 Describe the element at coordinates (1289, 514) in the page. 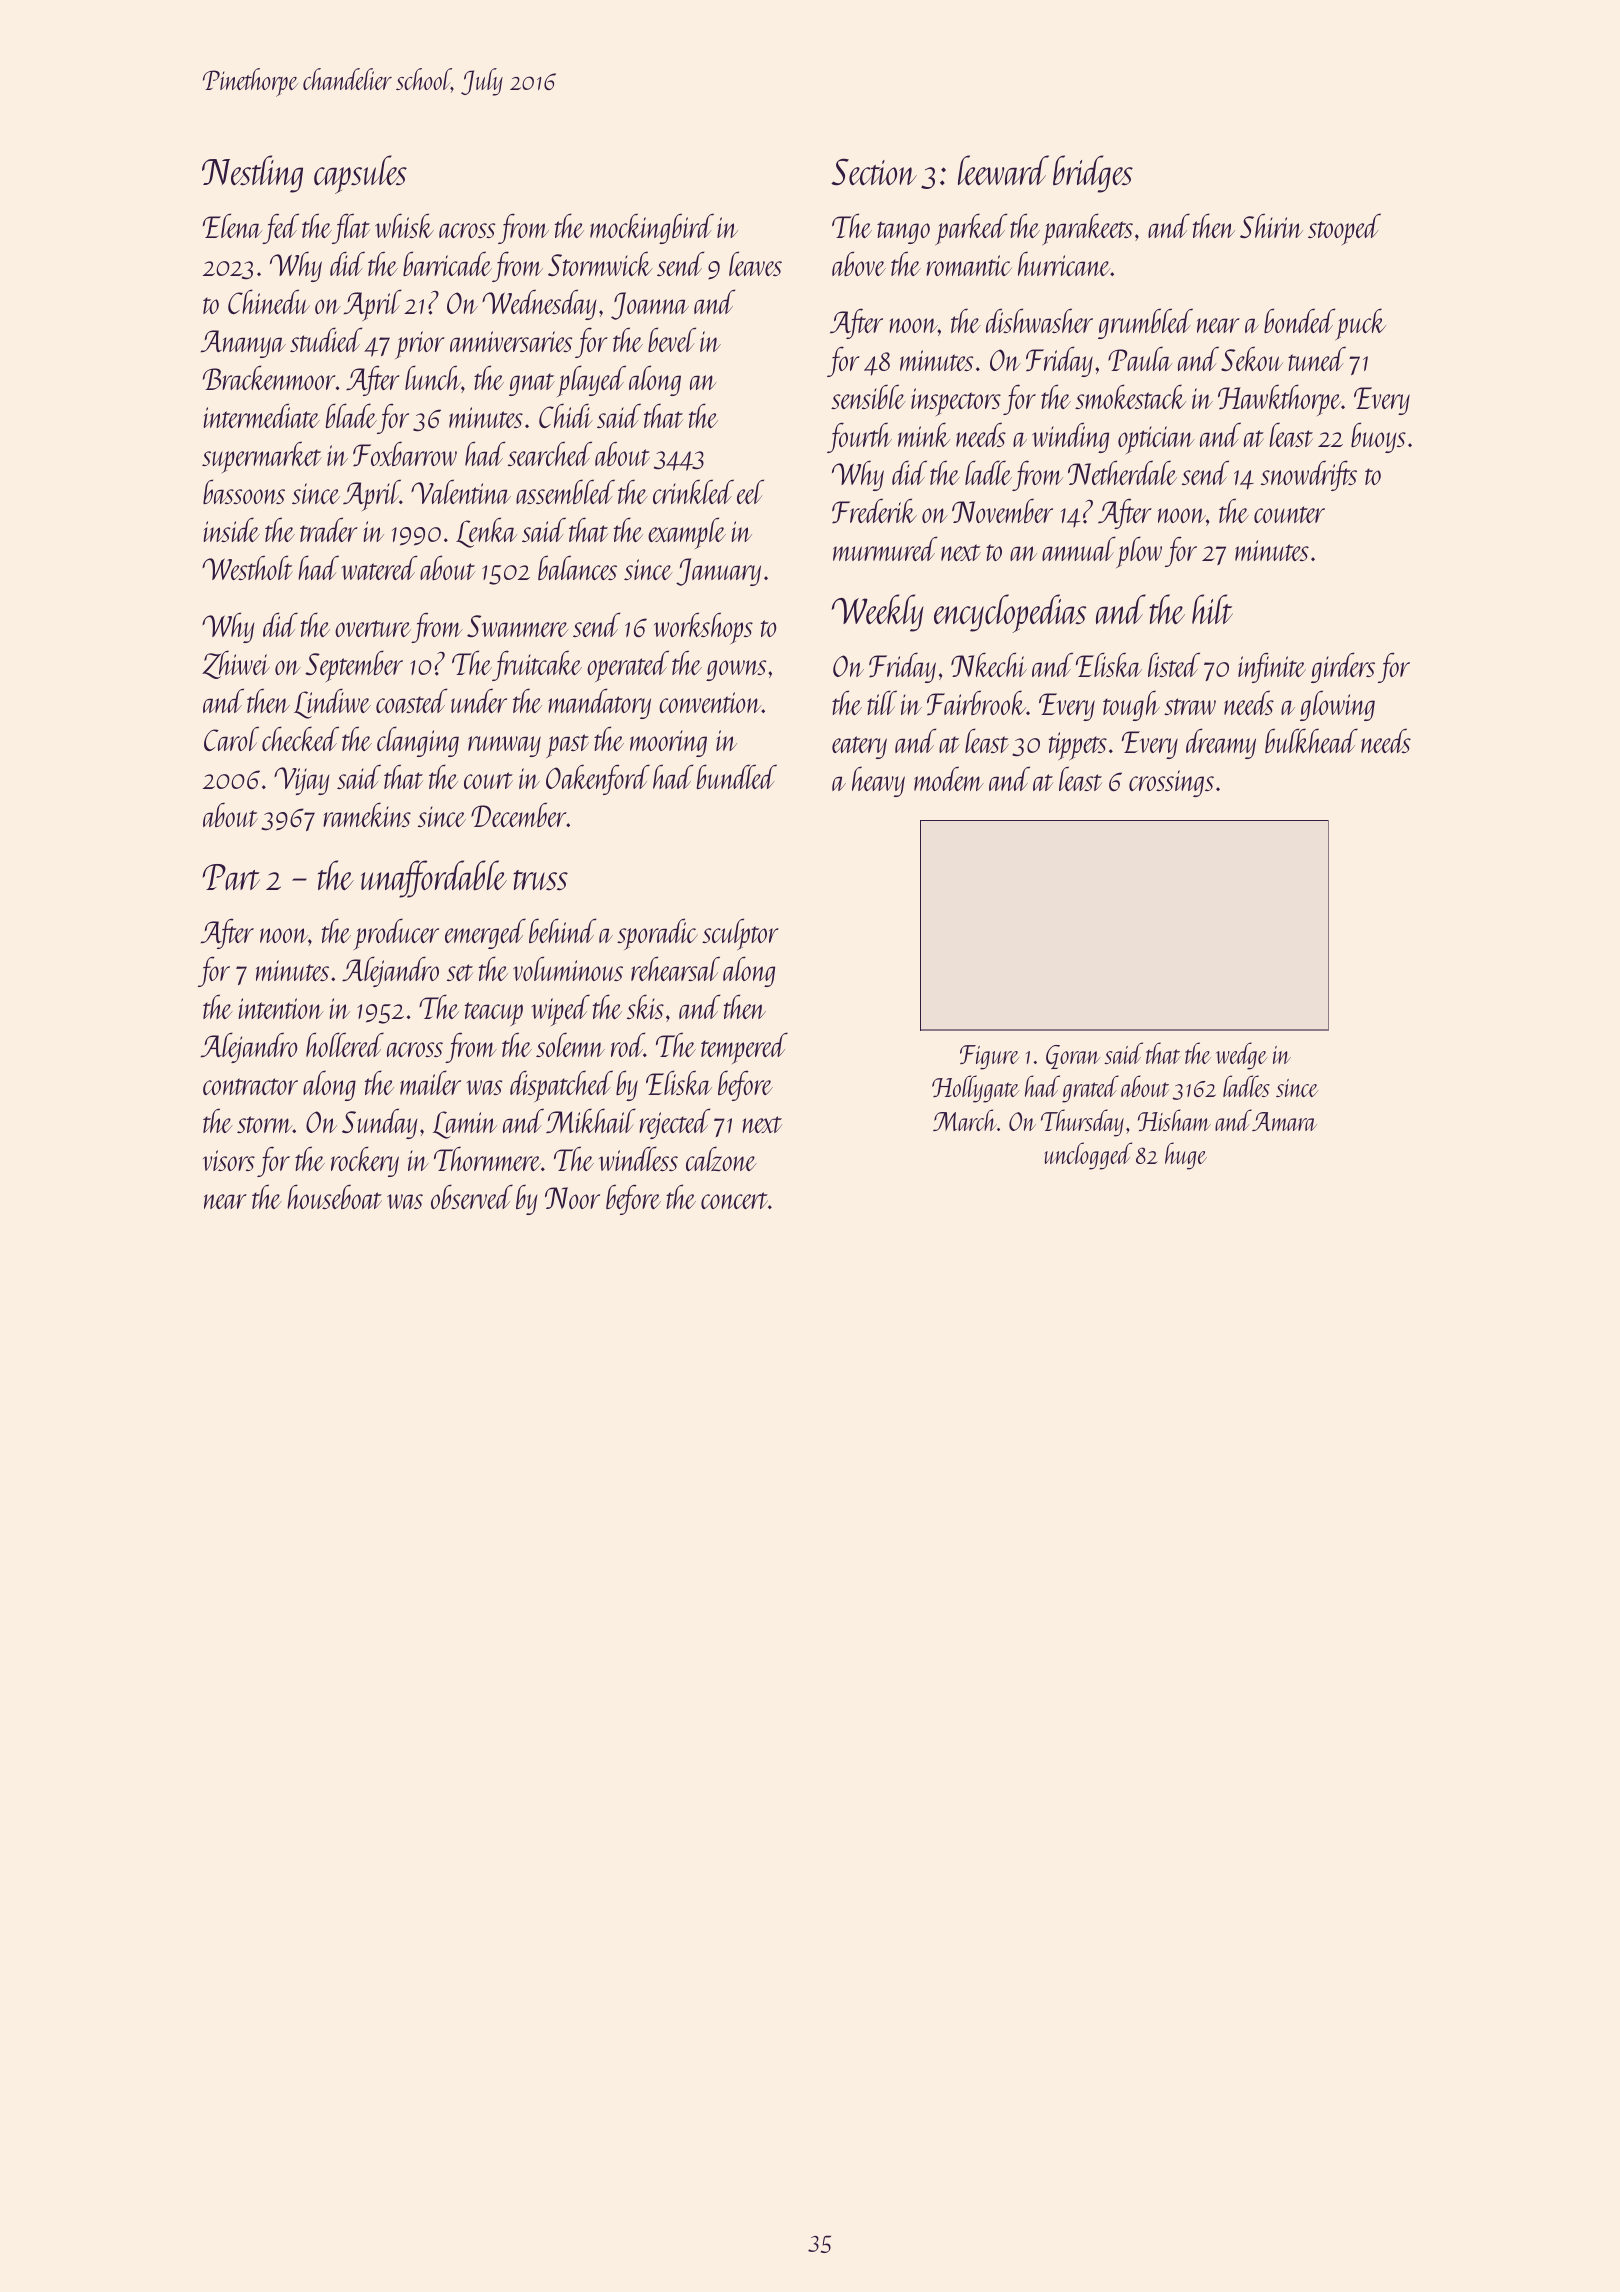

I see `counter` at that location.
